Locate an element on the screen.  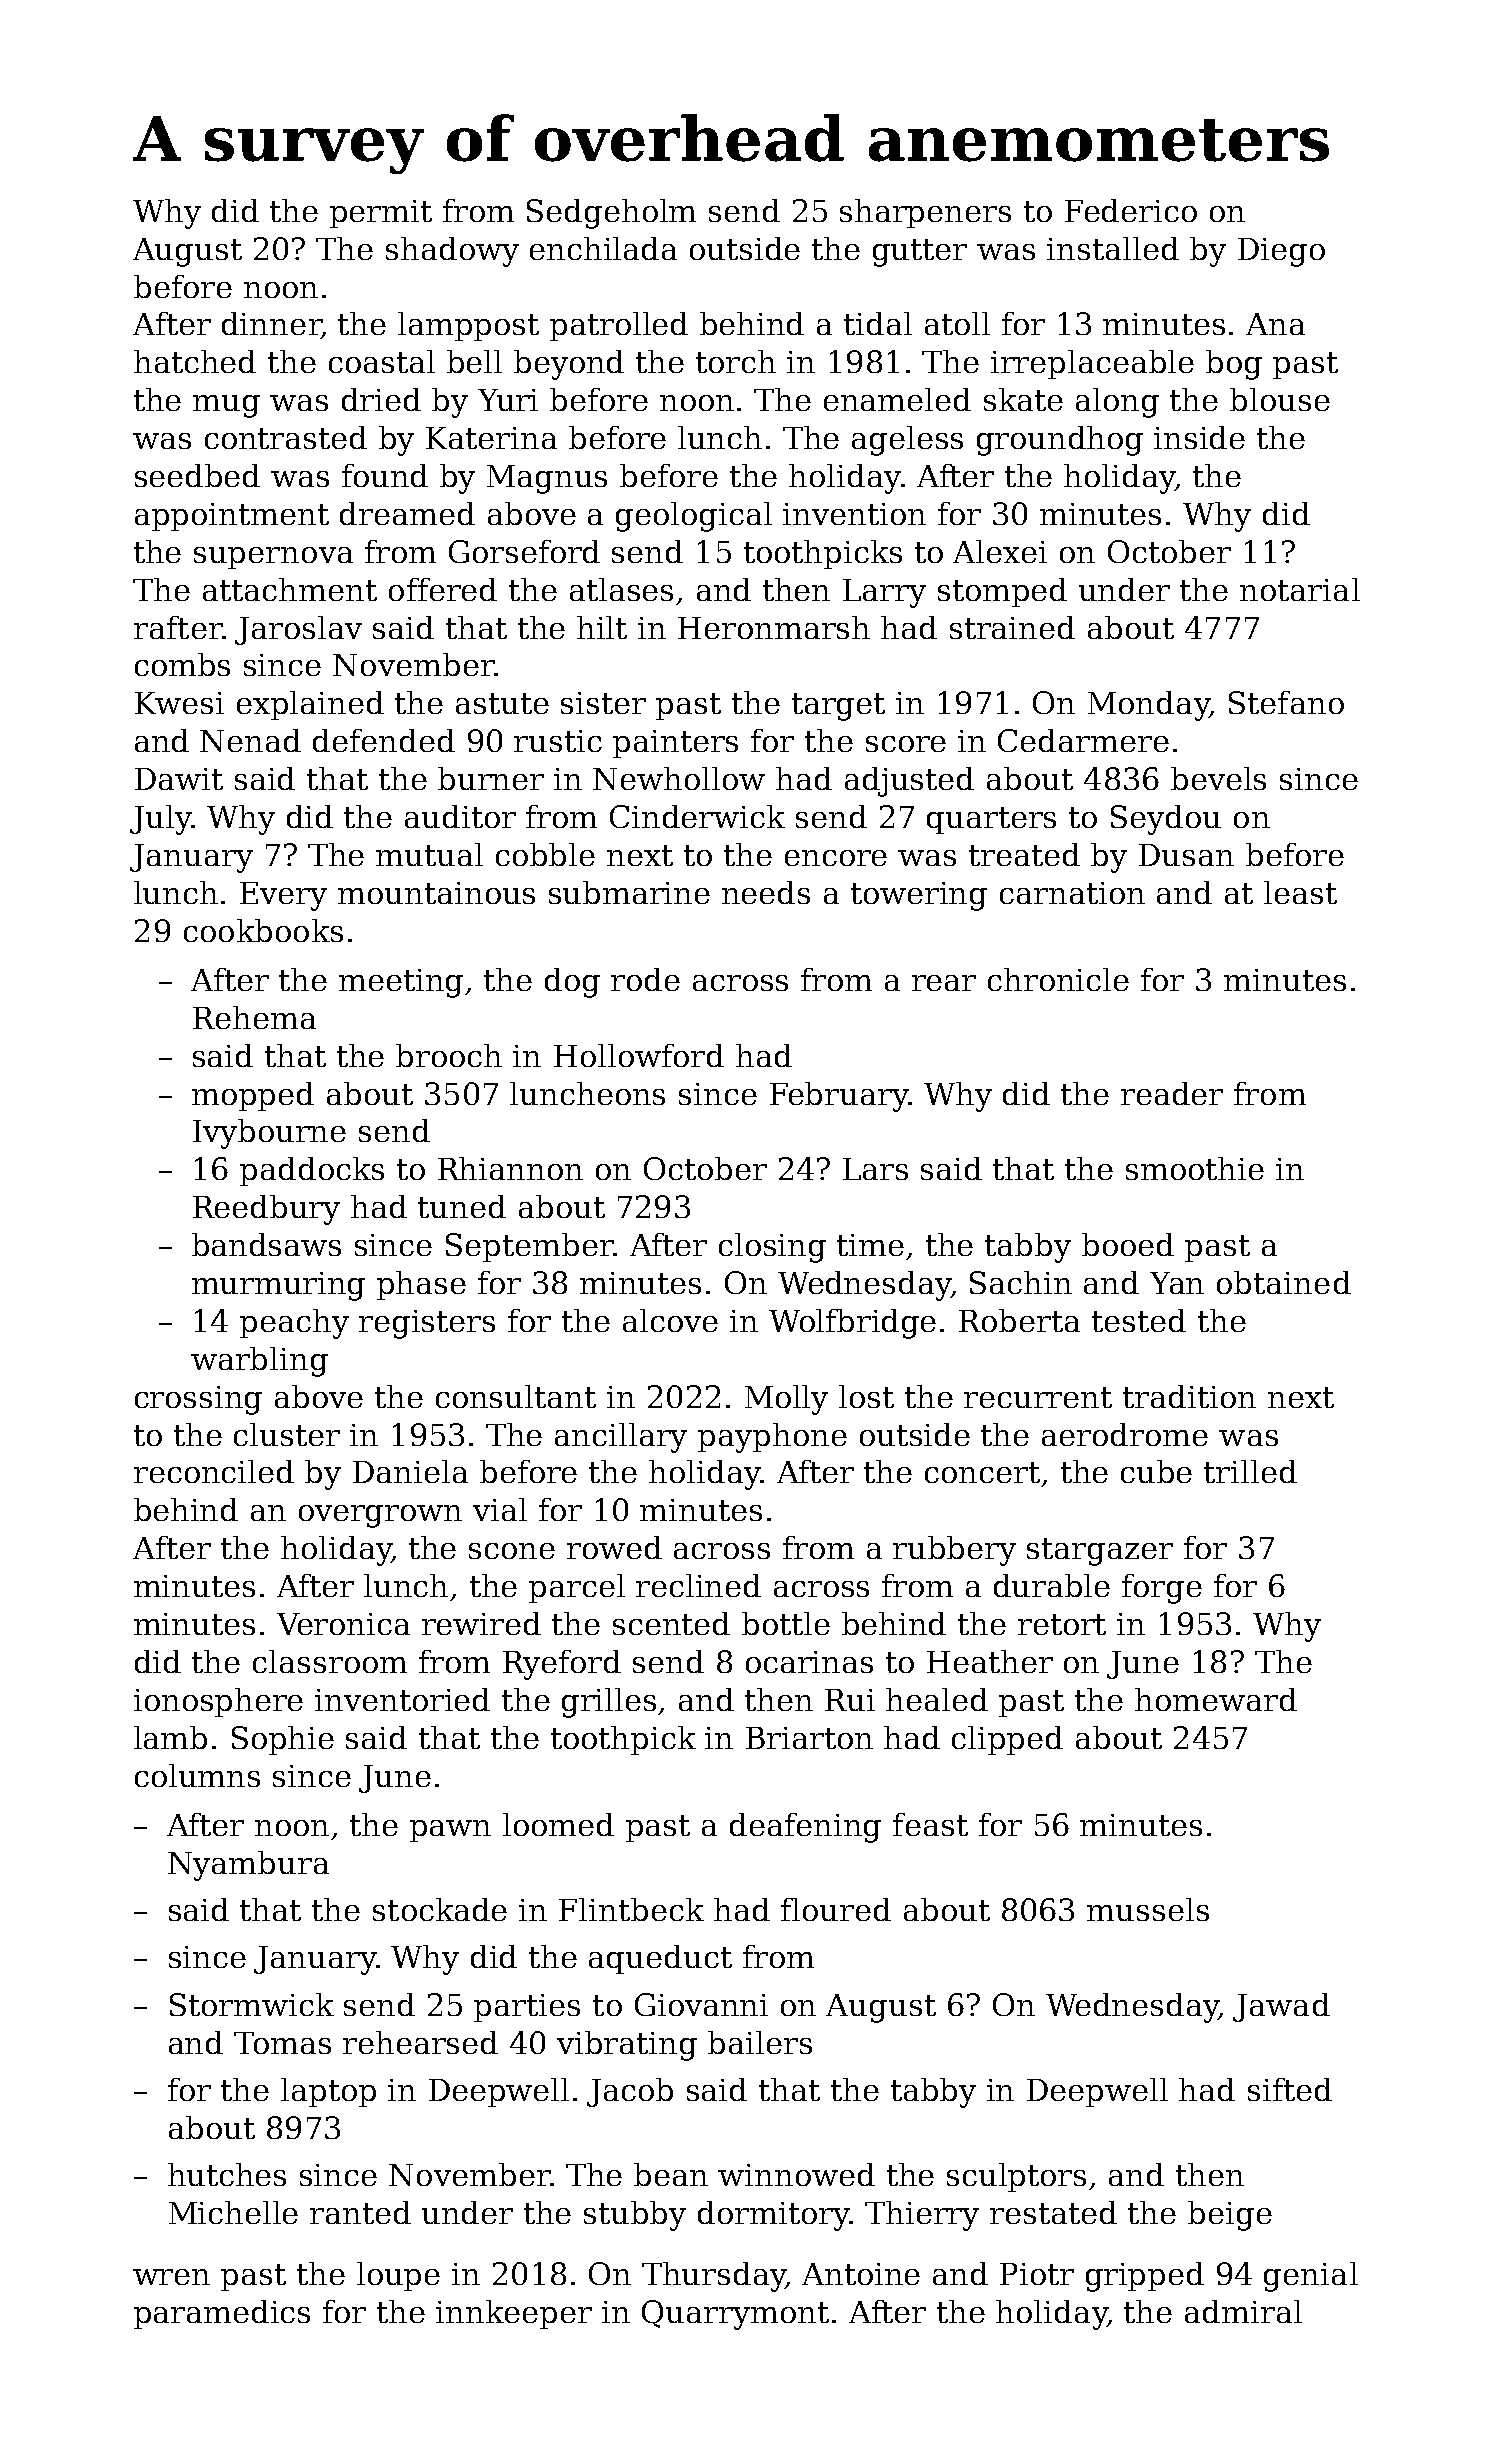
permit is located at coordinates (381, 214).
